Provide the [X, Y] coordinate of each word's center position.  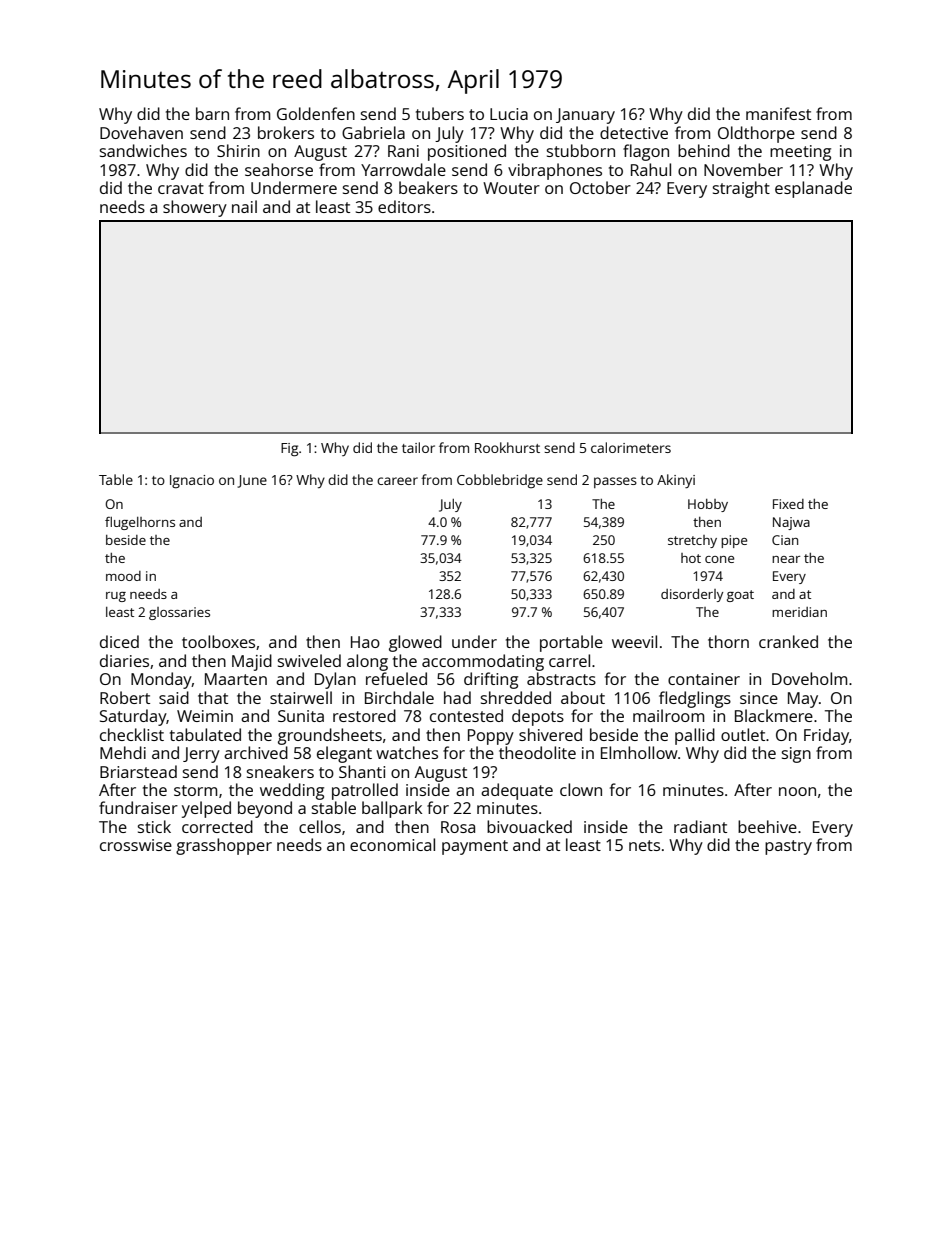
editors [404, 206]
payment [475, 847]
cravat [181, 188]
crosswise [136, 845]
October [600, 187]
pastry [788, 847]
